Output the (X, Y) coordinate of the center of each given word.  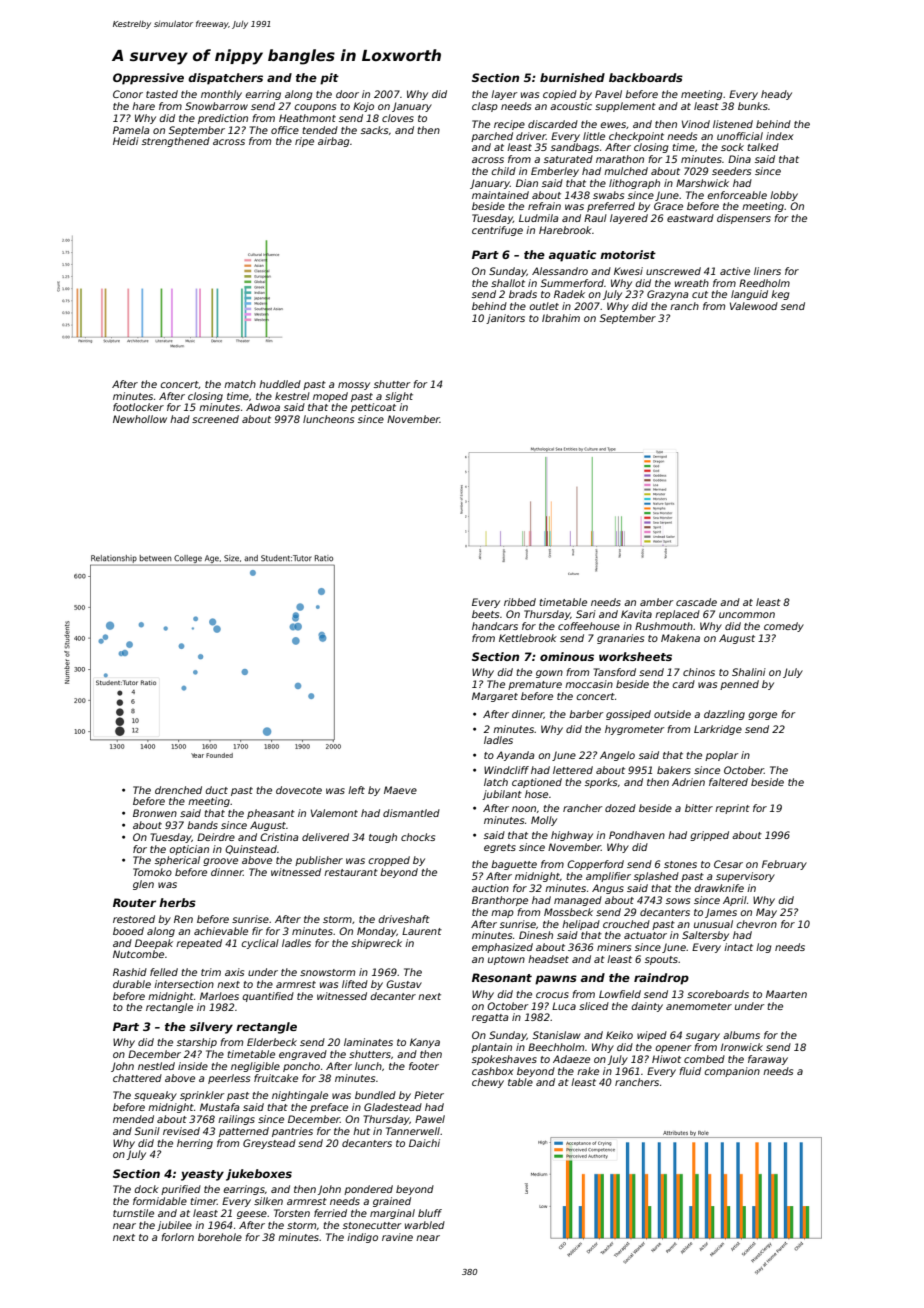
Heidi (126, 141)
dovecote (299, 790)
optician (189, 850)
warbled (425, 1225)
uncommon (747, 615)
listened (733, 124)
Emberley (555, 172)
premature (535, 685)
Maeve (400, 790)
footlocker (138, 407)
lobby (784, 196)
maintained (500, 195)
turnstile (133, 1213)
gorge (762, 716)
